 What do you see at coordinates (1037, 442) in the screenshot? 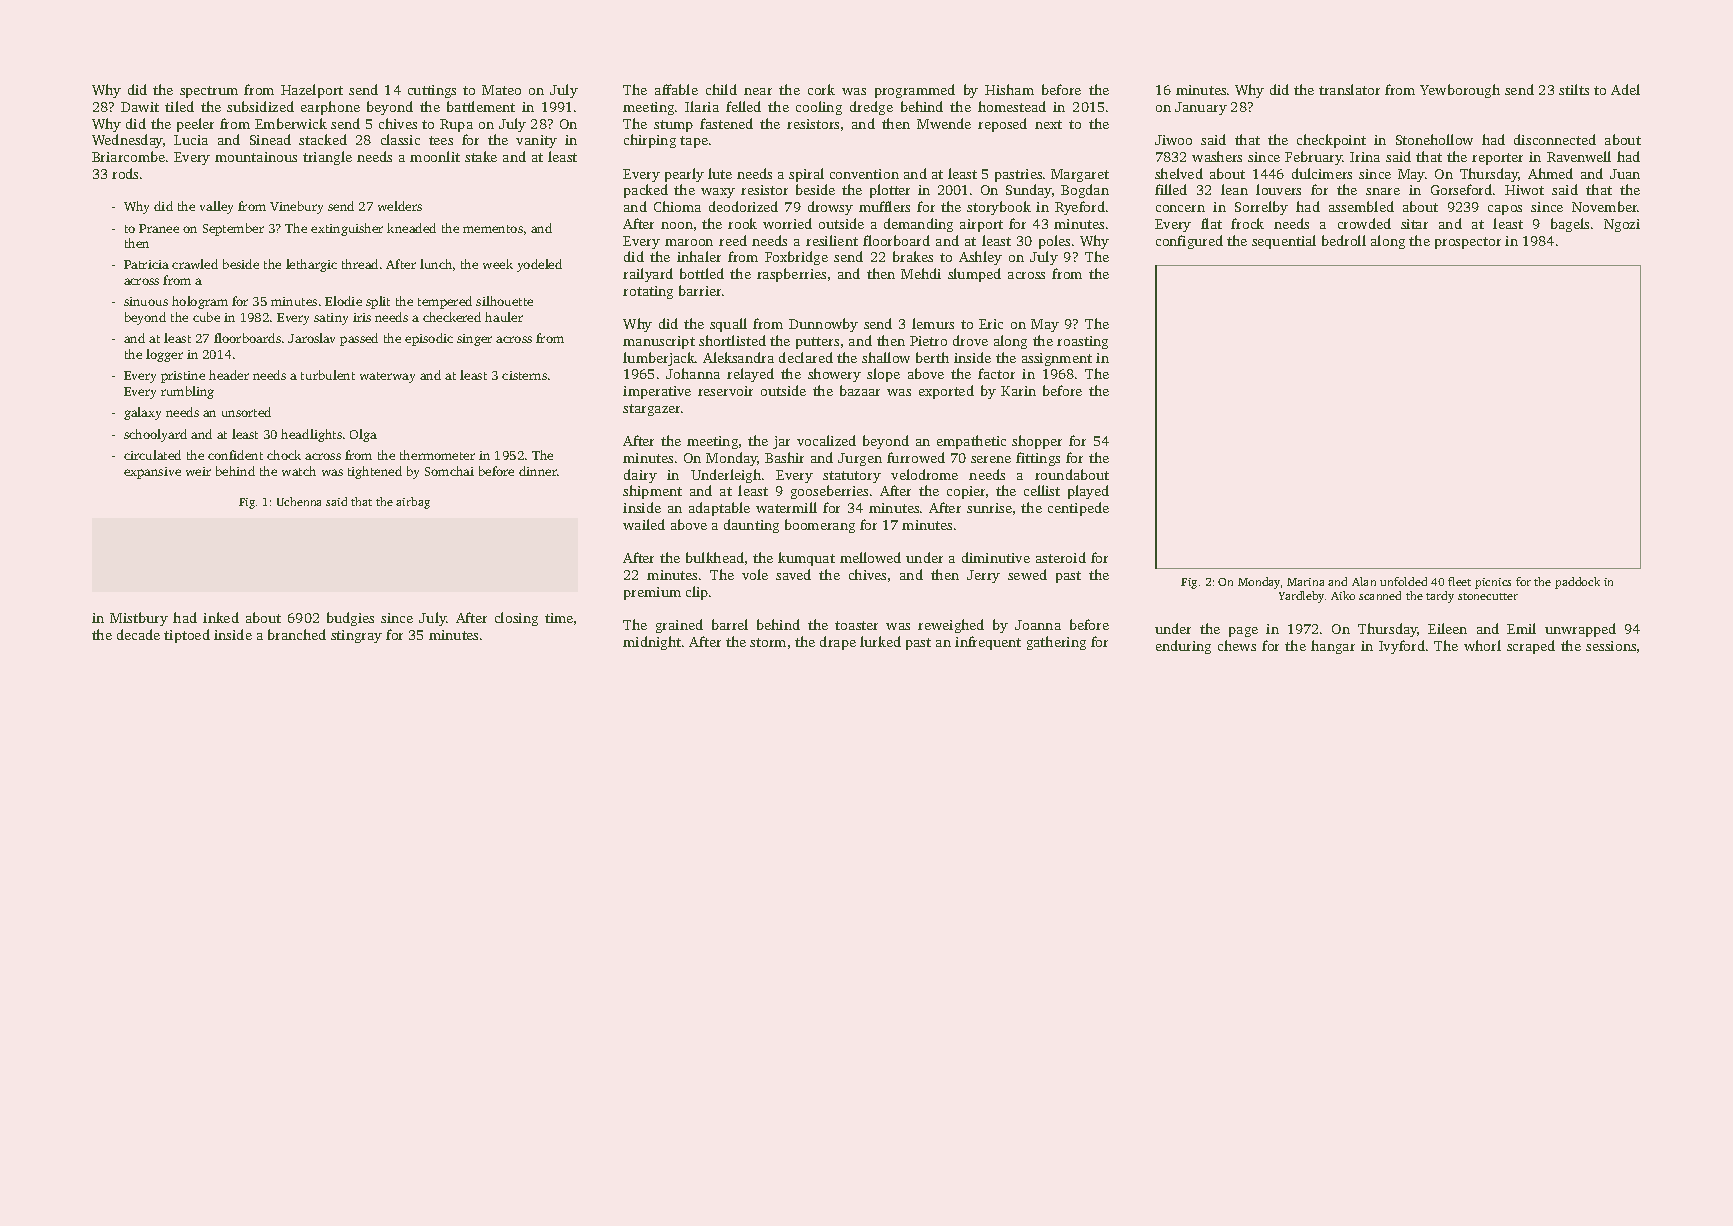
I see `shopper` at bounding box center [1037, 442].
